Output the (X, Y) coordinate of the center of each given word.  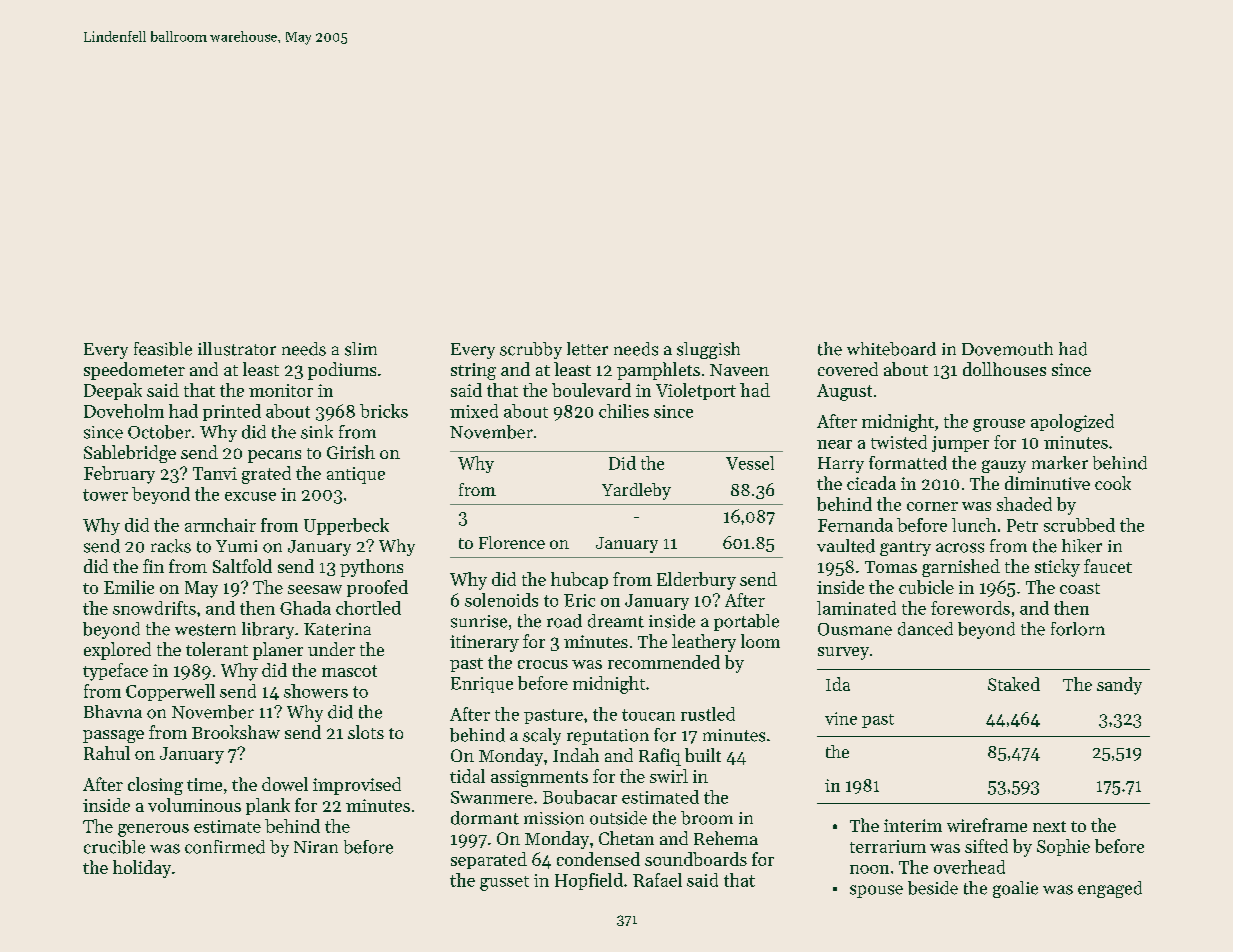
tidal (467, 776)
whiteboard (891, 349)
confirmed (225, 847)
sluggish (708, 350)
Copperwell (170, 692)
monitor (281, 390)
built (703, 755)
